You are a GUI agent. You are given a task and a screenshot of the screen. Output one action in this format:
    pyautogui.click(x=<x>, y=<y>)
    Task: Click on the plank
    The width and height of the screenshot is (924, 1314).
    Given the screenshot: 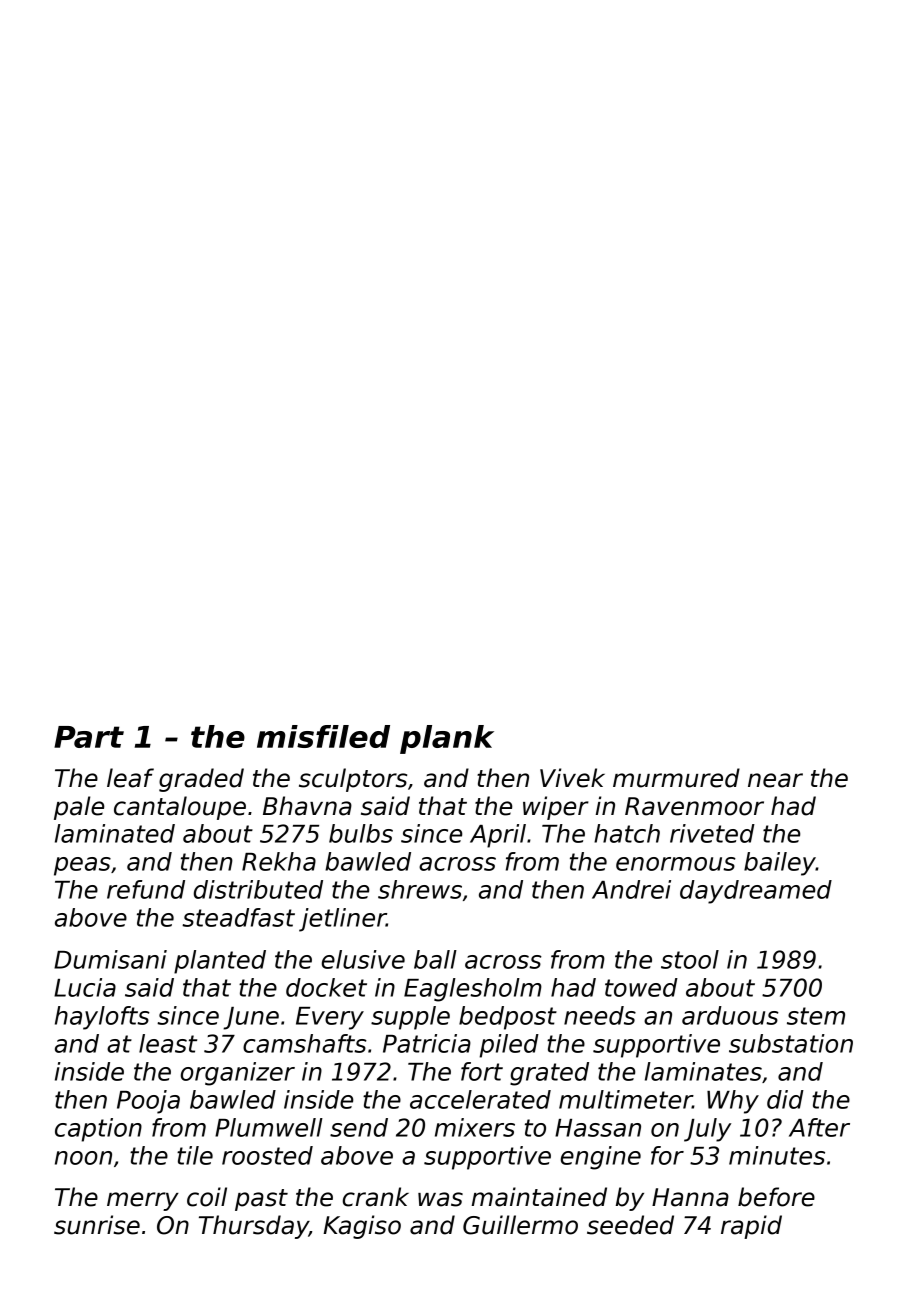 What is the action you would take?
    pyautogui.click(x=447, y=739)
